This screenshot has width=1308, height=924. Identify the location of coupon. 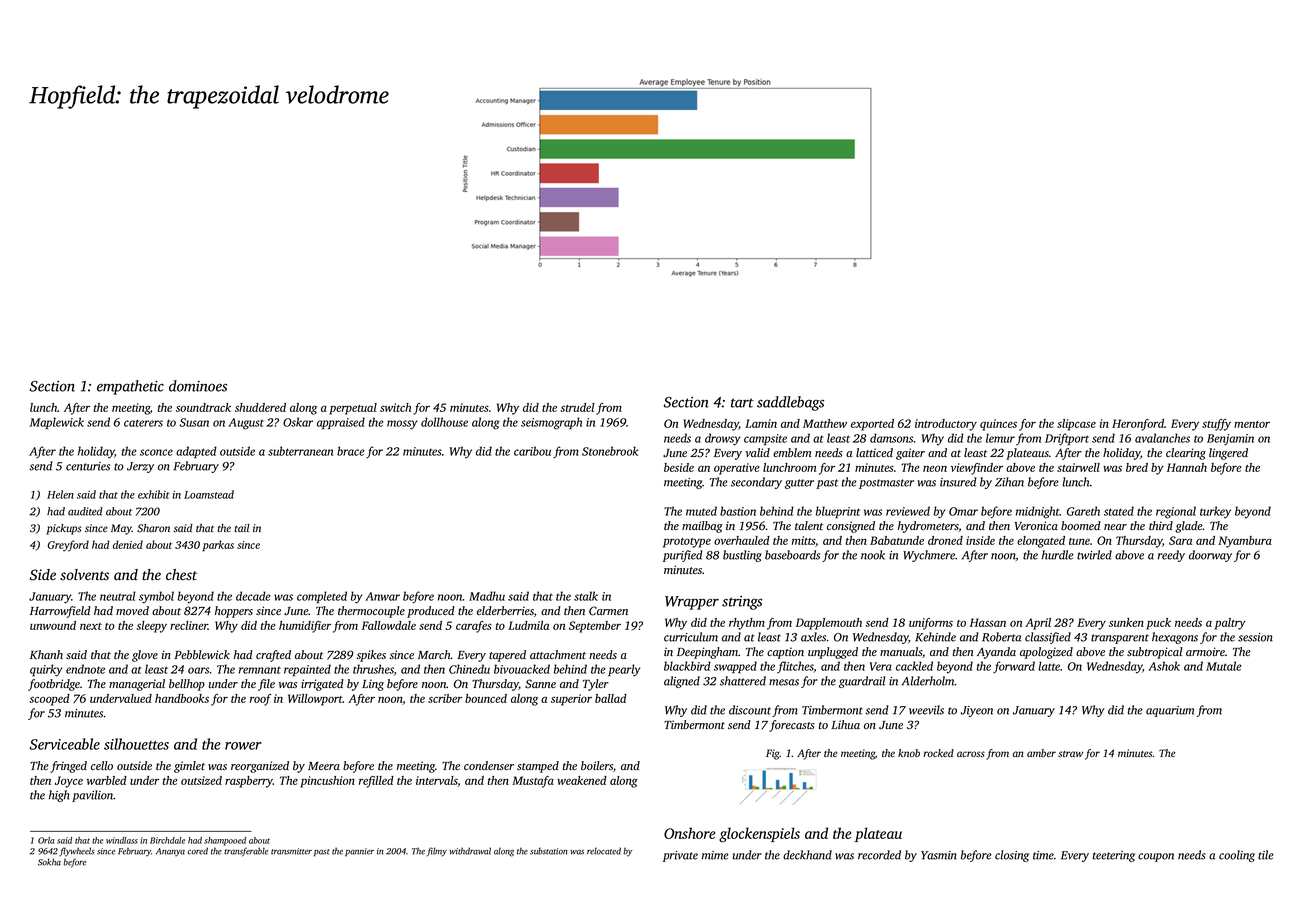
(1156, 857).
